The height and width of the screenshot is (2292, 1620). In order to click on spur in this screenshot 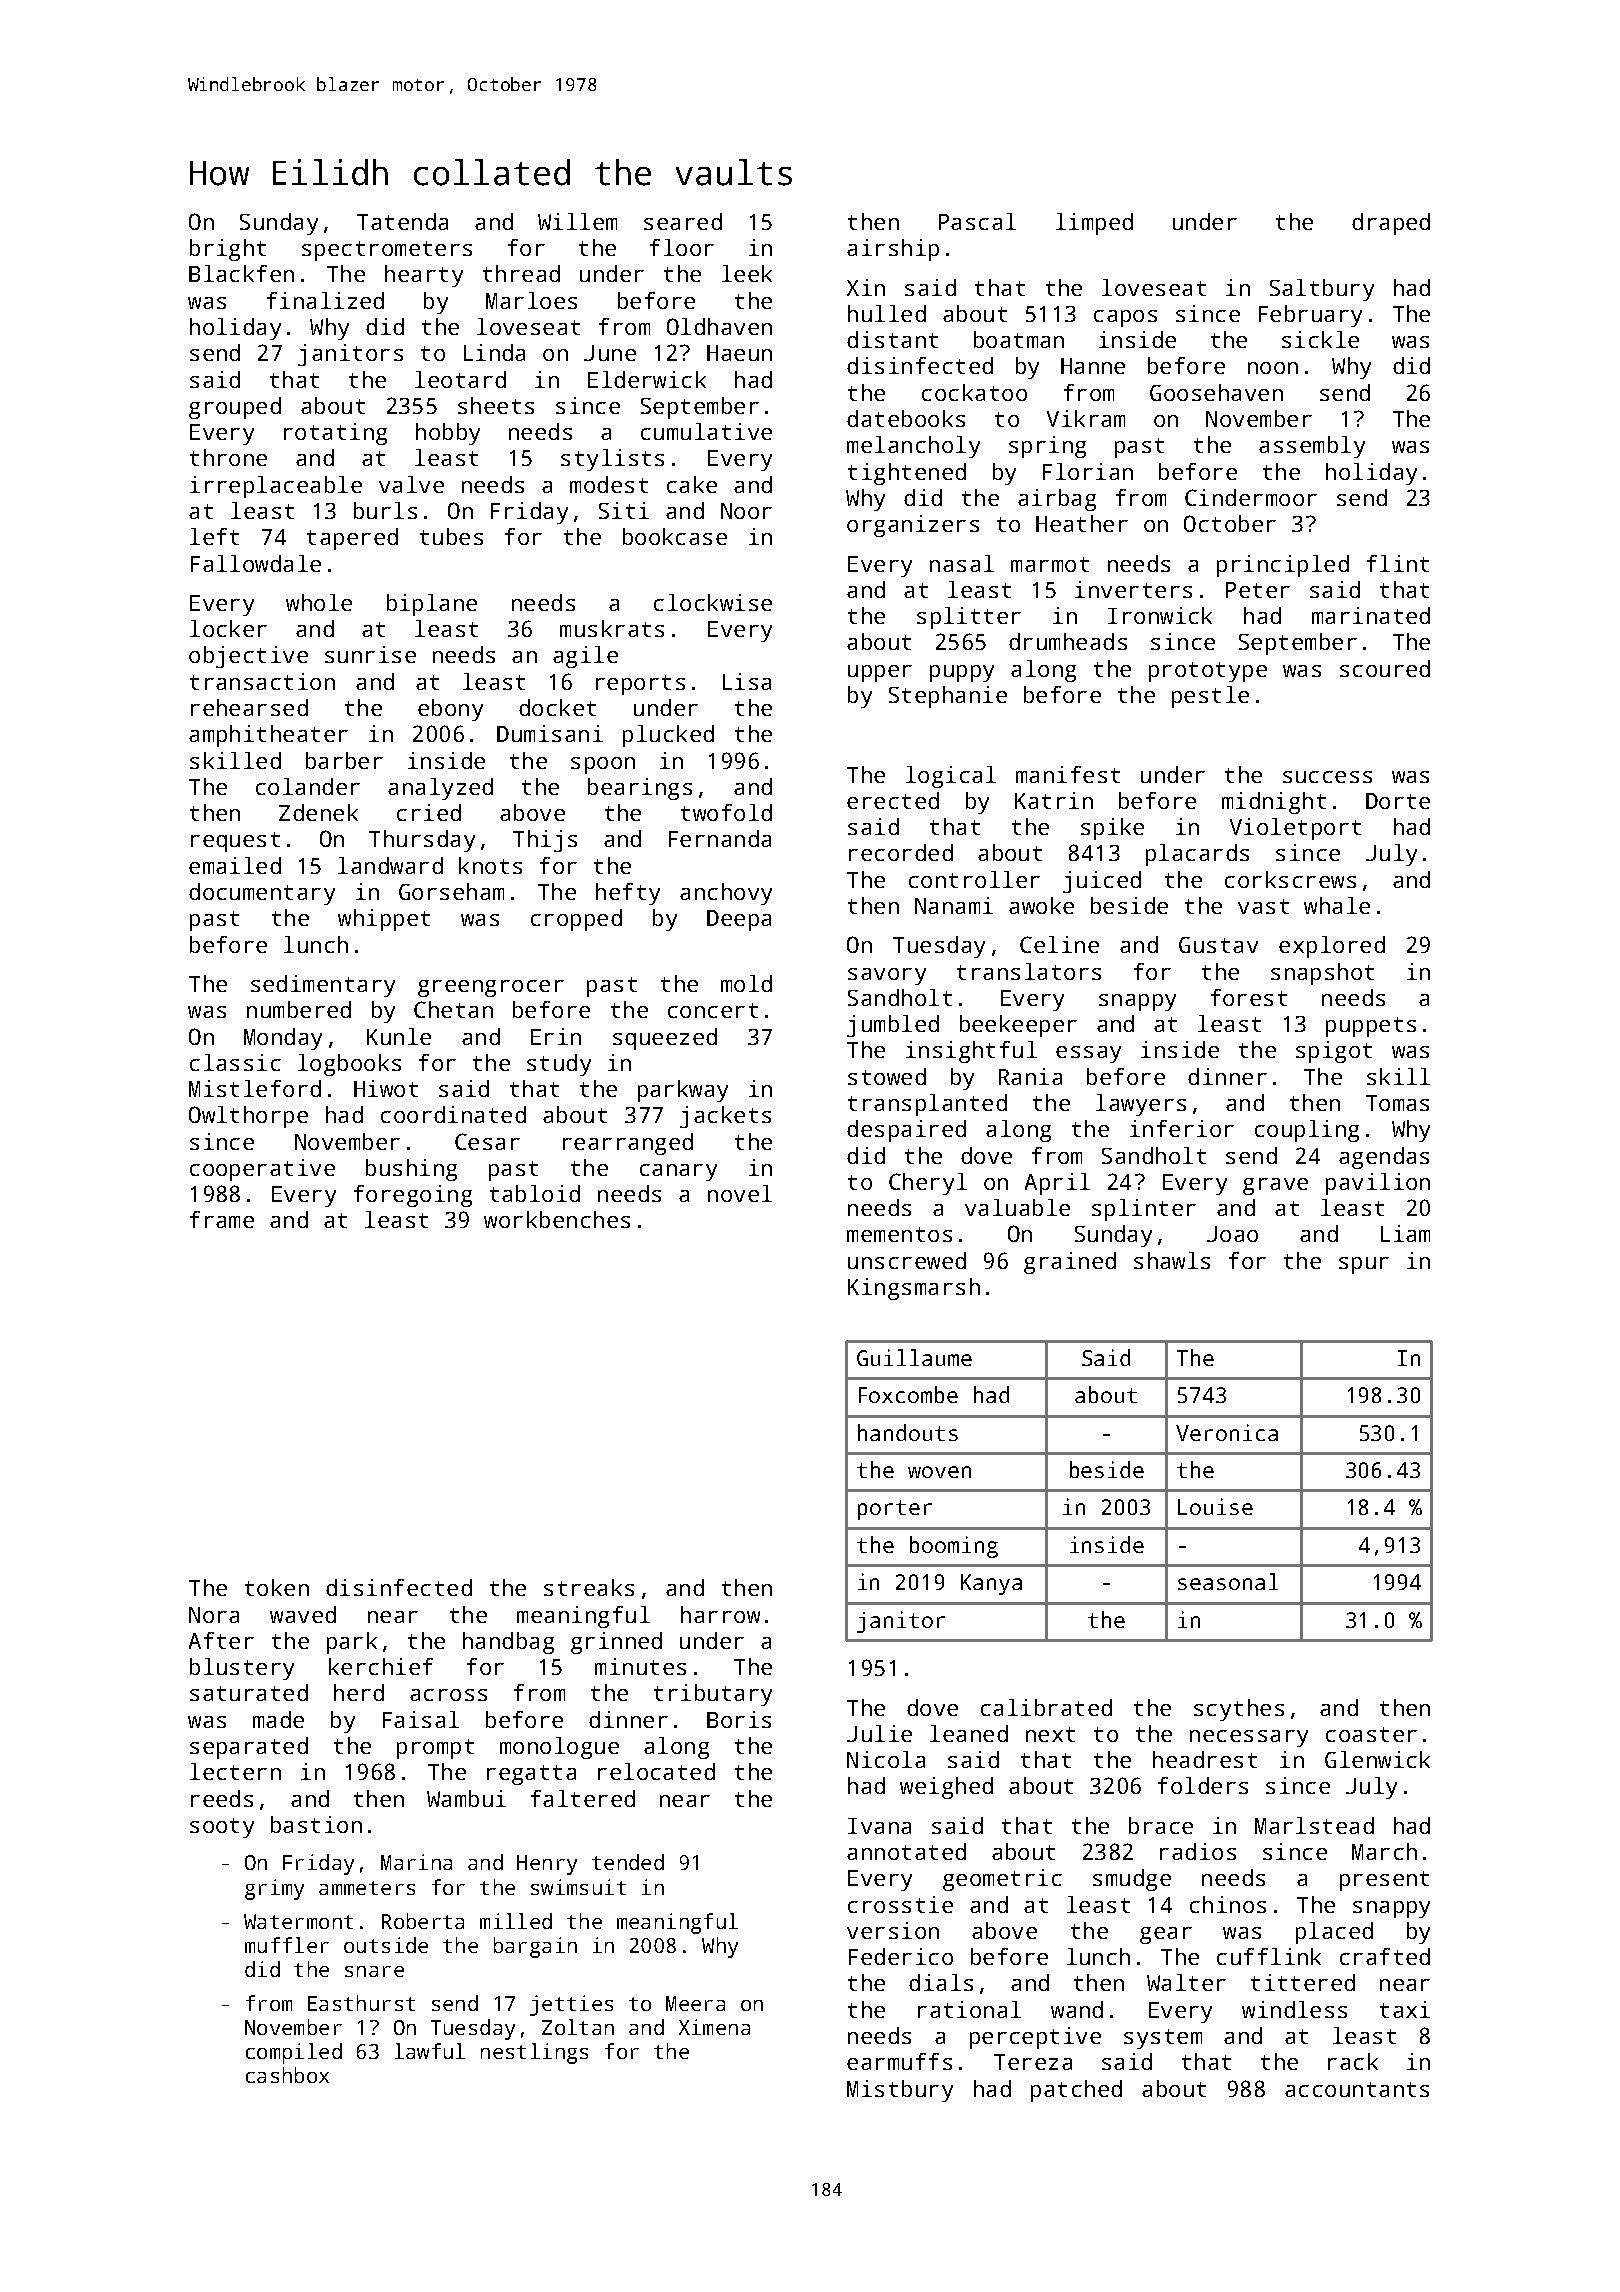, I will do `click(1364, 1265)`.
